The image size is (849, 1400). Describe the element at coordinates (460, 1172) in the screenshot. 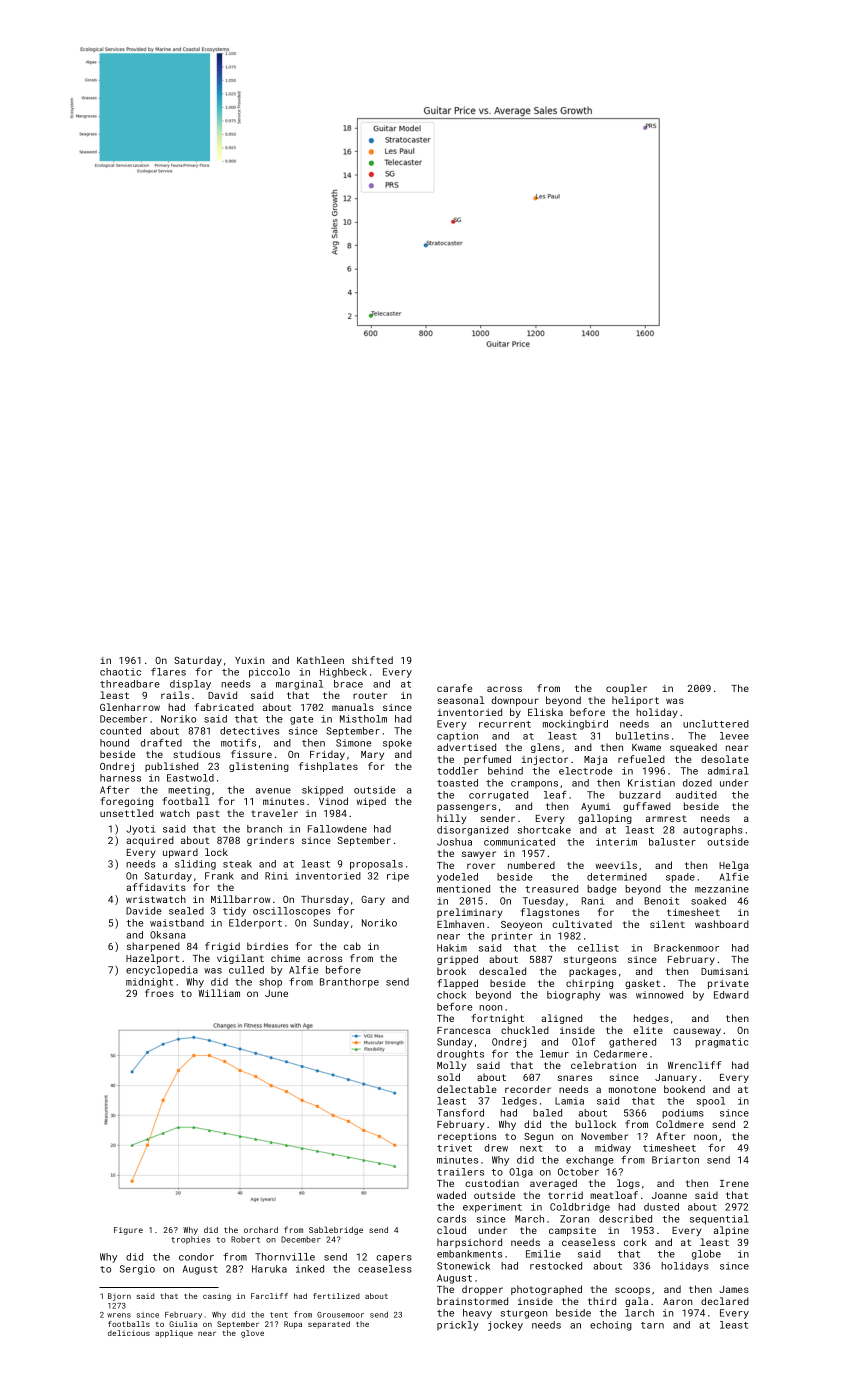

I see `trailers` at that location.
